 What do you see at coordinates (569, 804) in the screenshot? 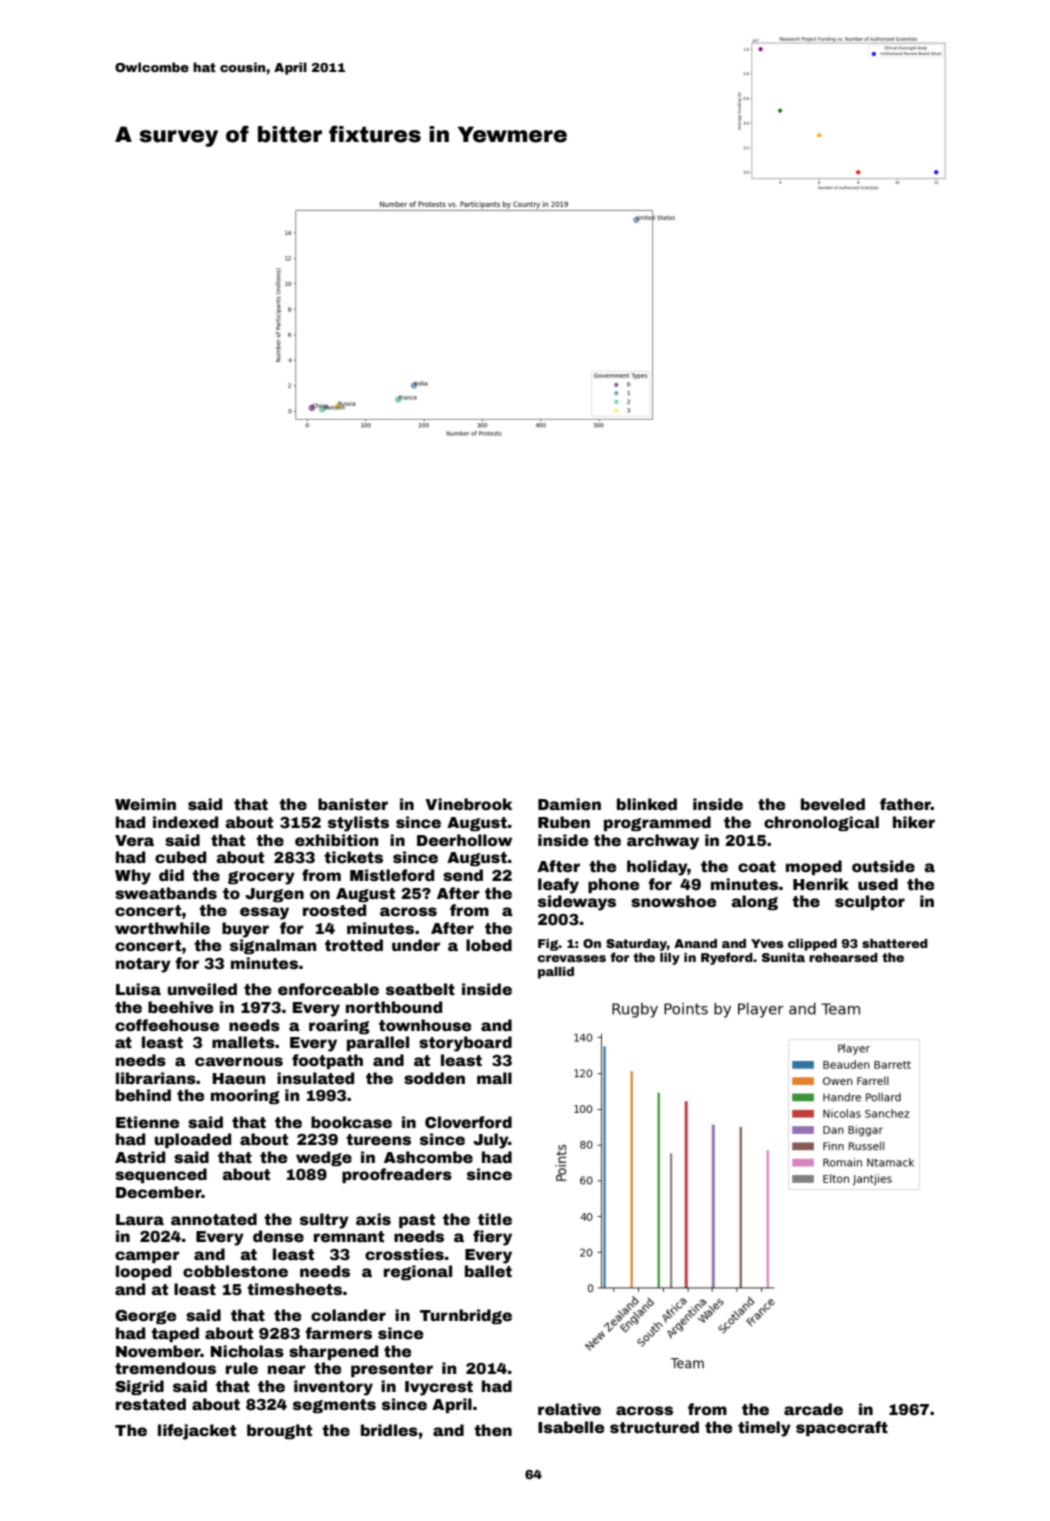
I see `Damien` at bounding box center [569, 804].
